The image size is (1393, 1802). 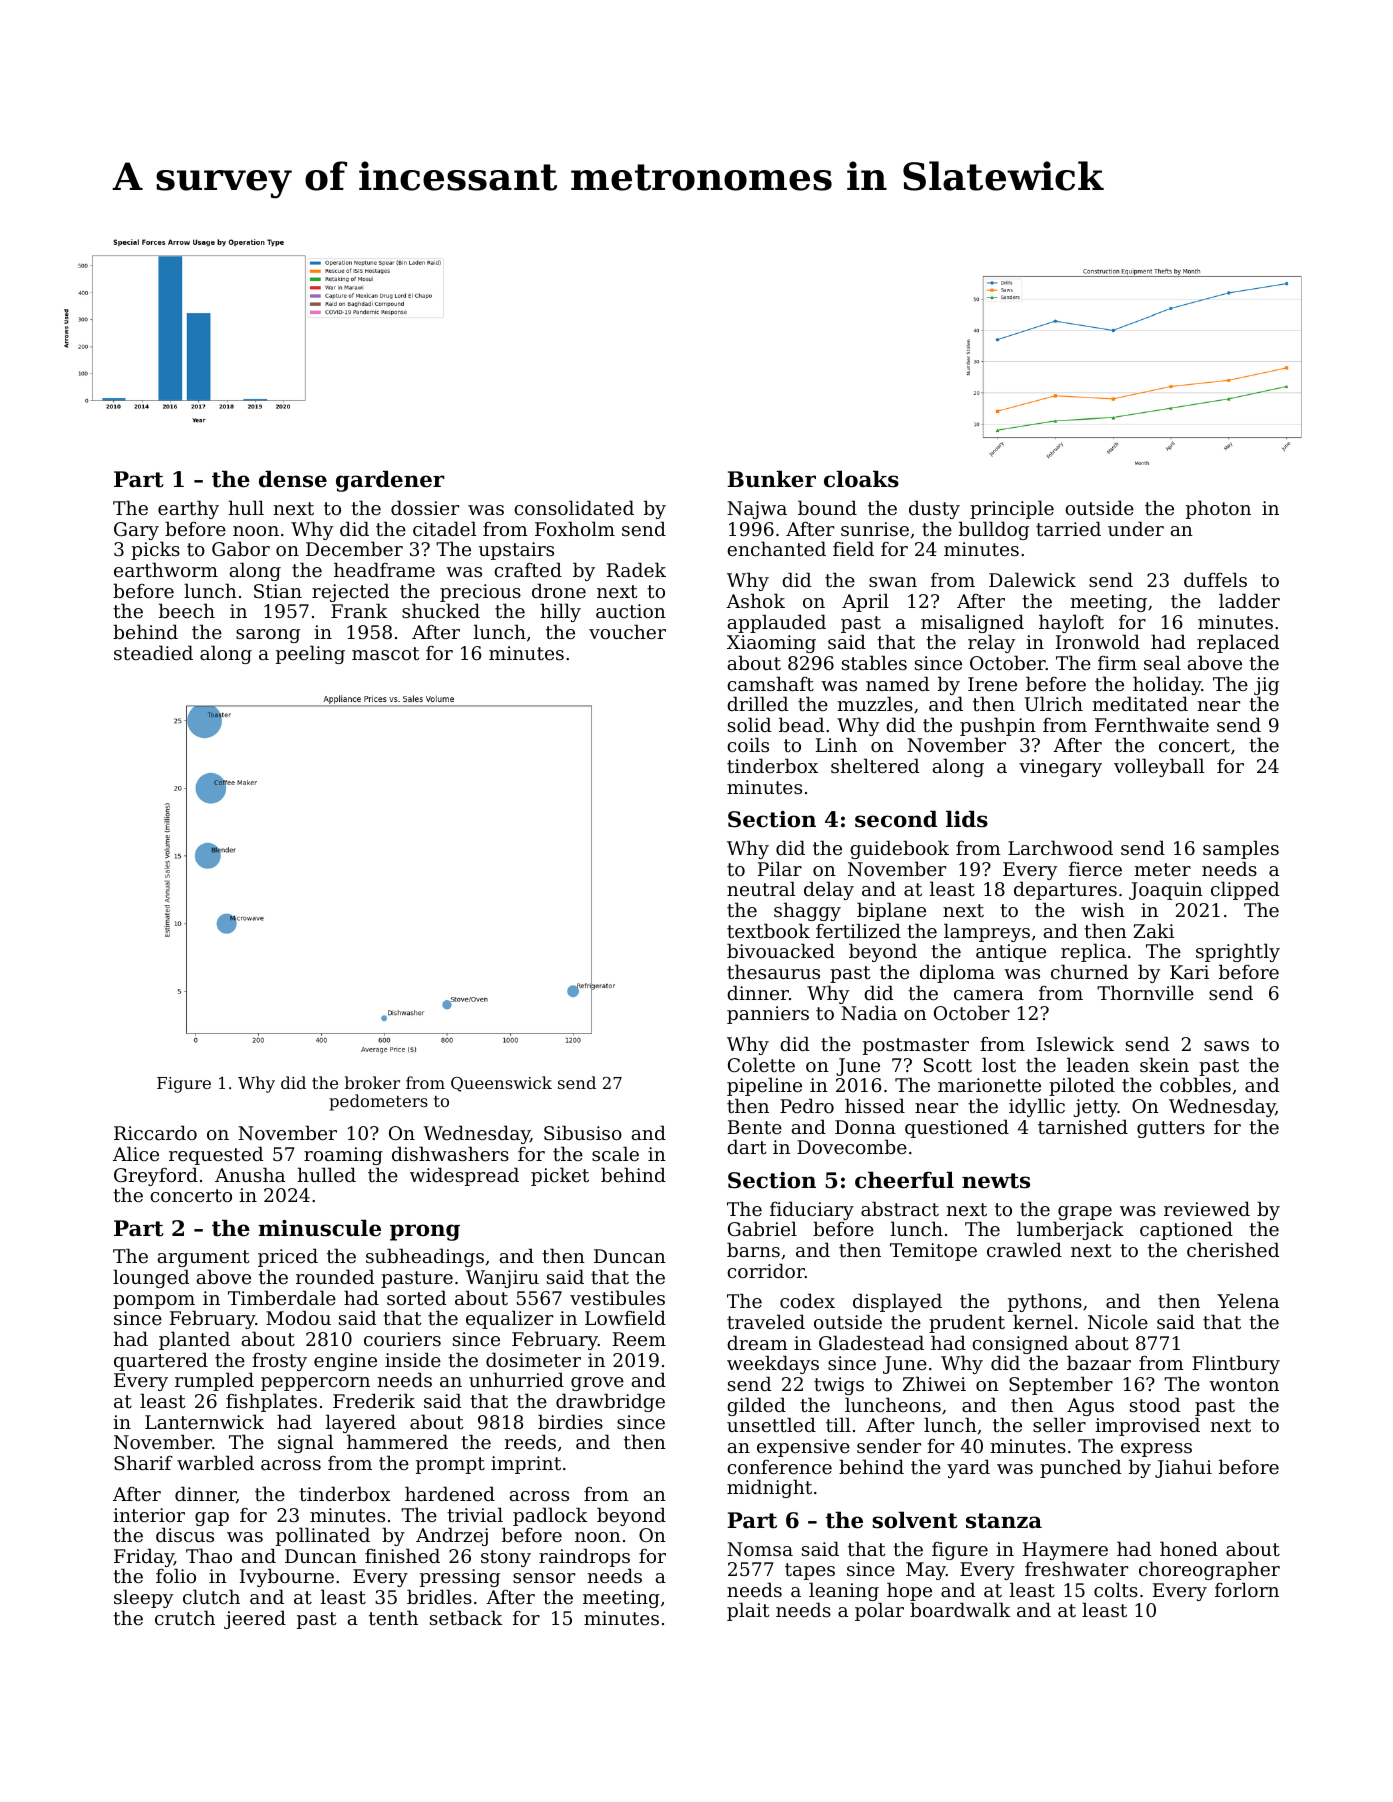 I want to click on honed, so click(x=1189, y=1548).
